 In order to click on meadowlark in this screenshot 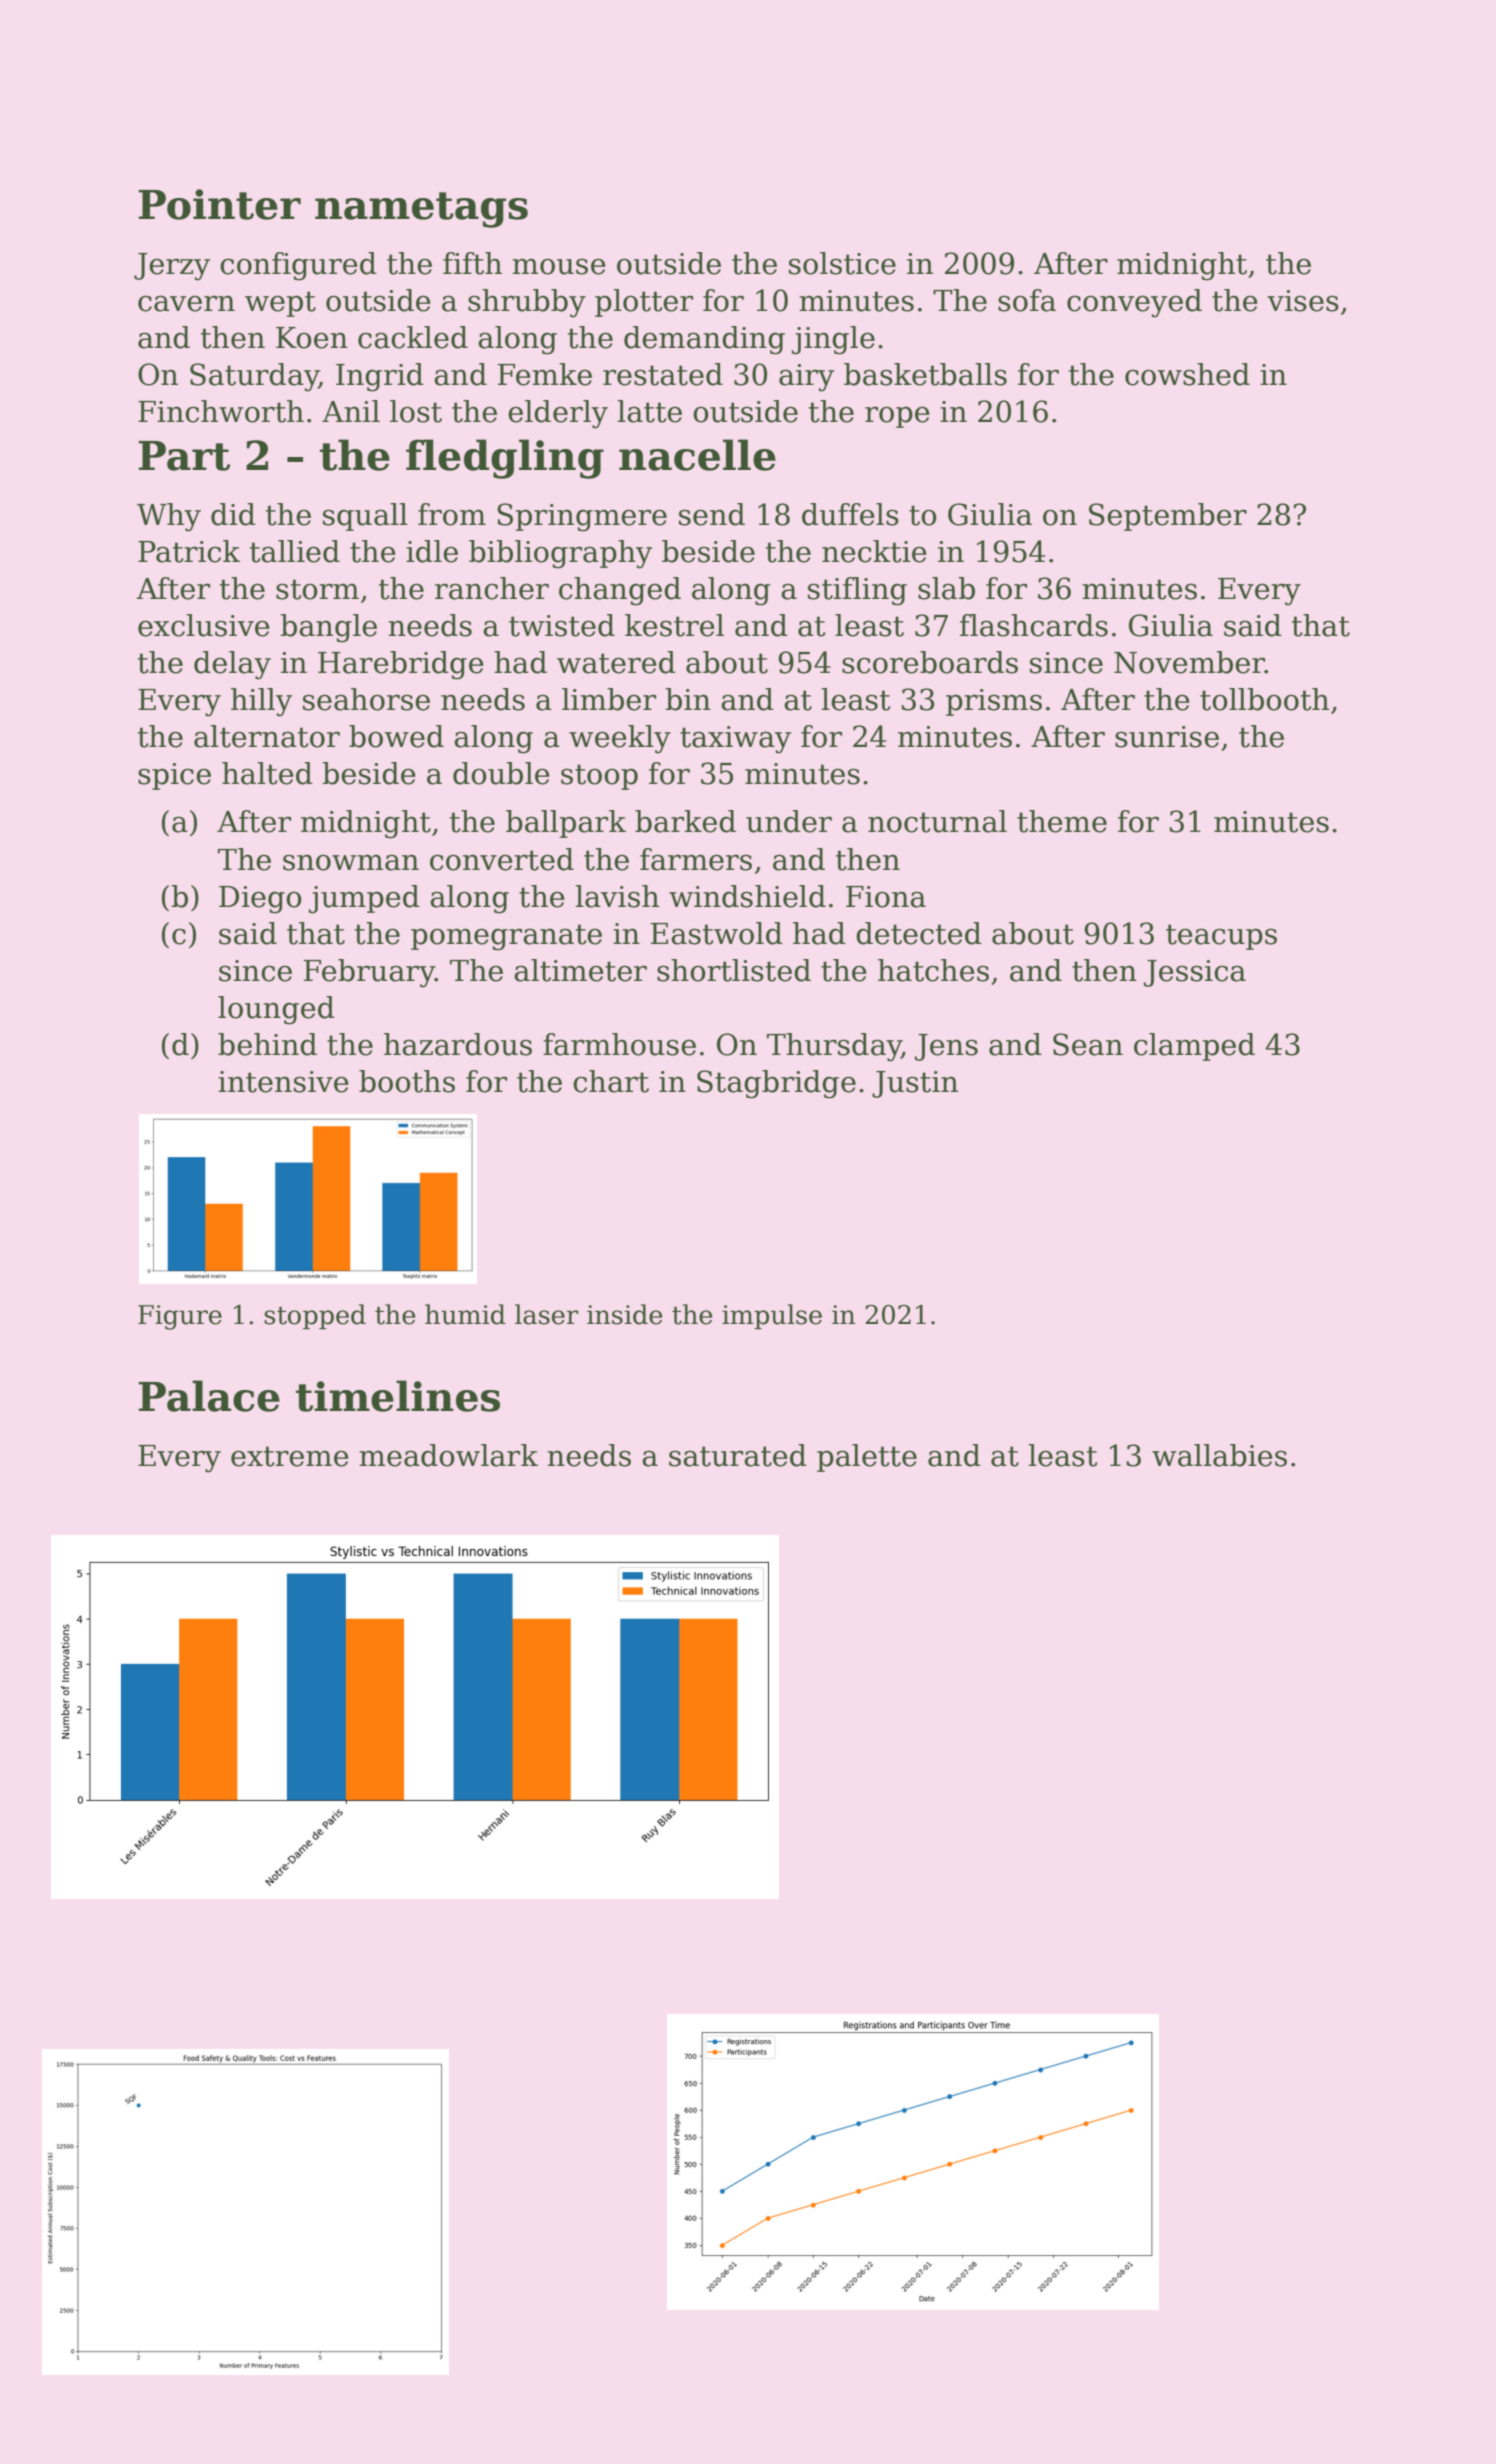, I will do `click(448, 1455)`.
